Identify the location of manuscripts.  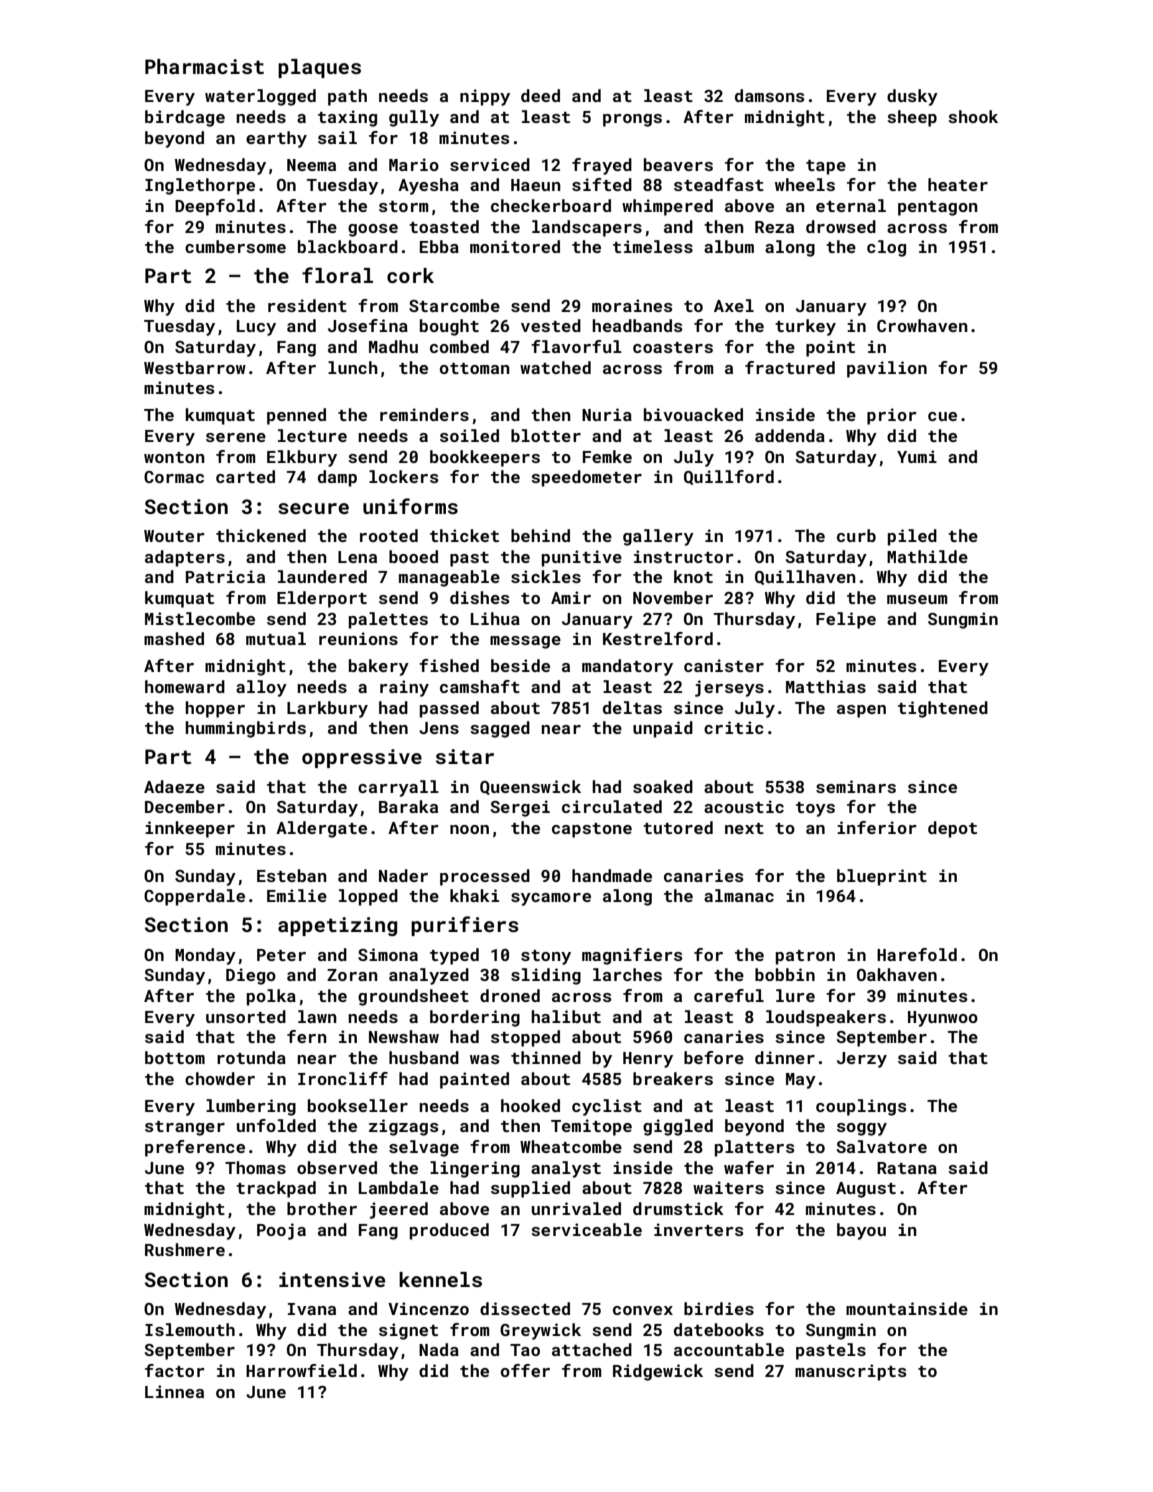
(851, 1372).
